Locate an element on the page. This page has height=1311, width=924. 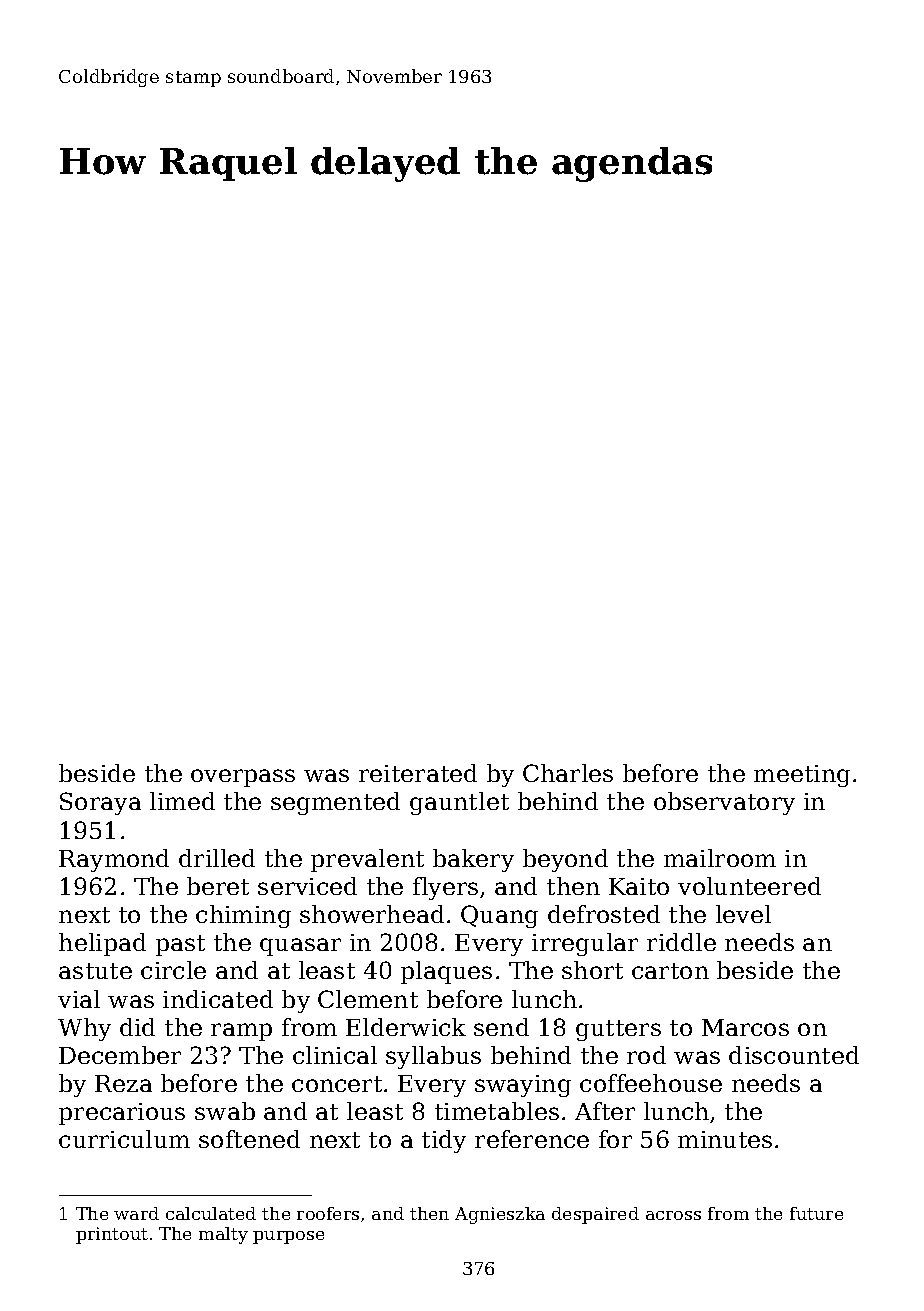
roofers is located at coordinates (328, 1213).
